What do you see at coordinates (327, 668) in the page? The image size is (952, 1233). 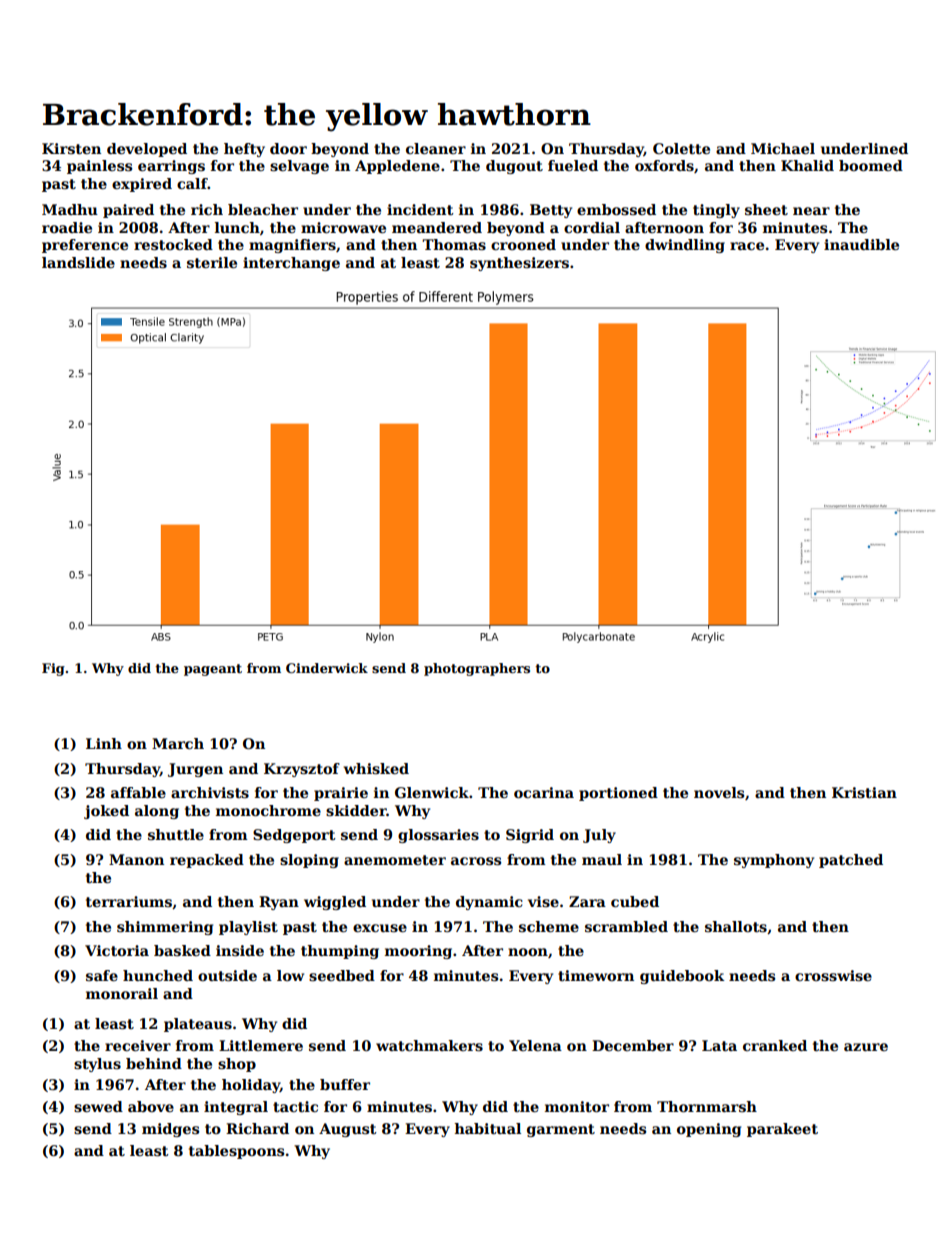 I see `Cinderwick` at bounding box center [327, 668].
